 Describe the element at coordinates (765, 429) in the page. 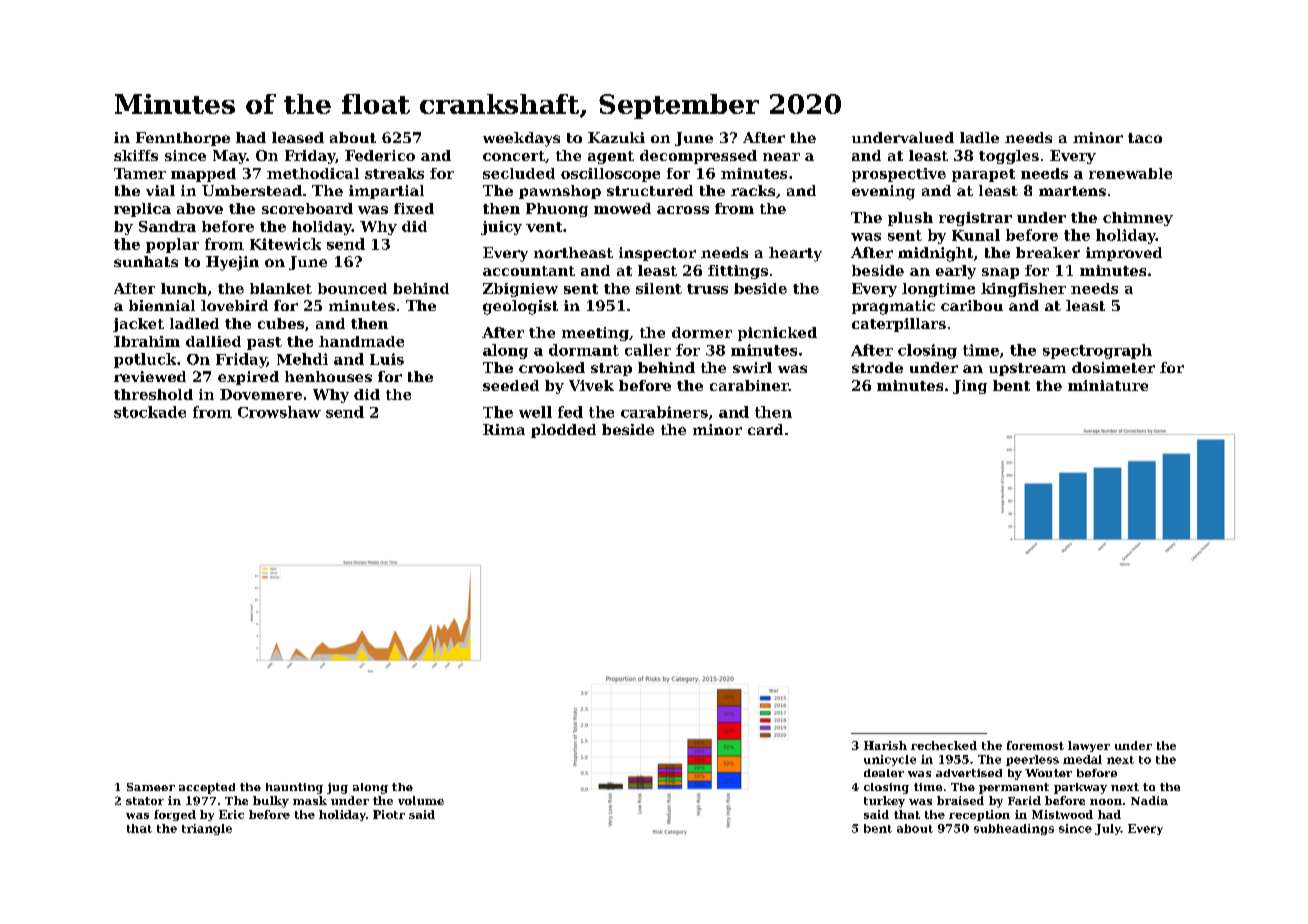

I see `card` at that location.
